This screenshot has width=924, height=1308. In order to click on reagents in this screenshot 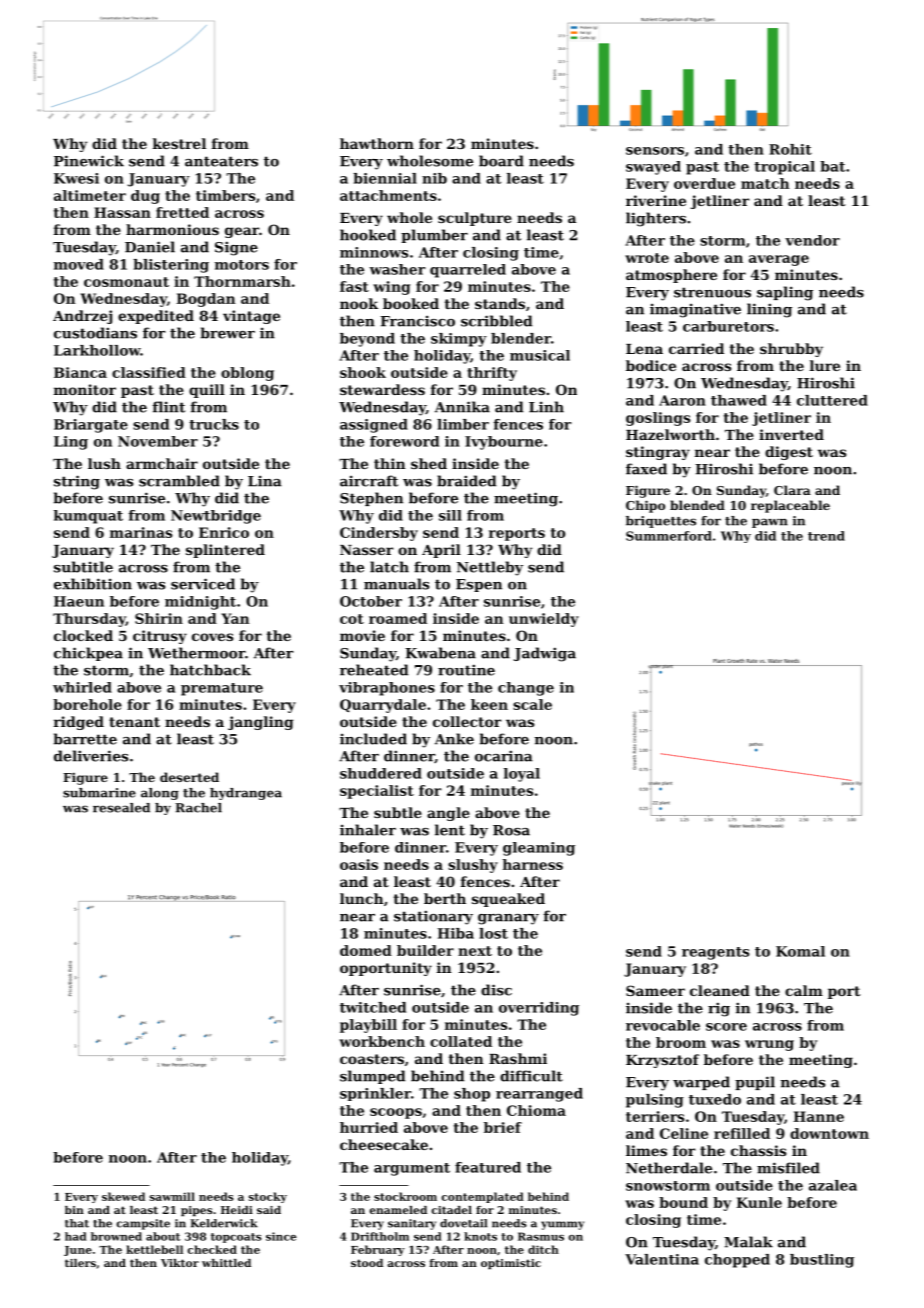, I will do `click(715, 953)`.
